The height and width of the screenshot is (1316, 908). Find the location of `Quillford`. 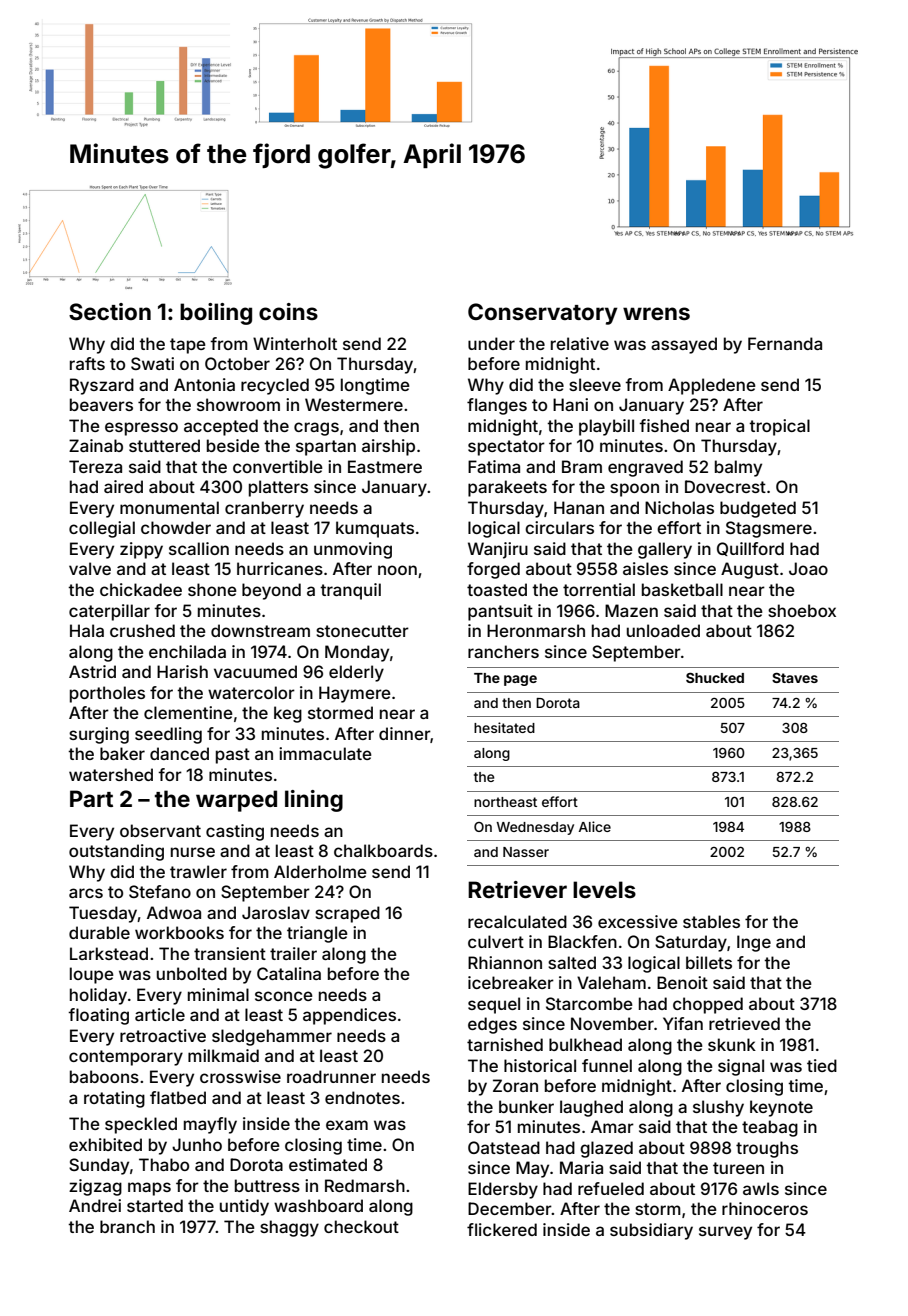

Quillford is located at coordinates (750, 549).
